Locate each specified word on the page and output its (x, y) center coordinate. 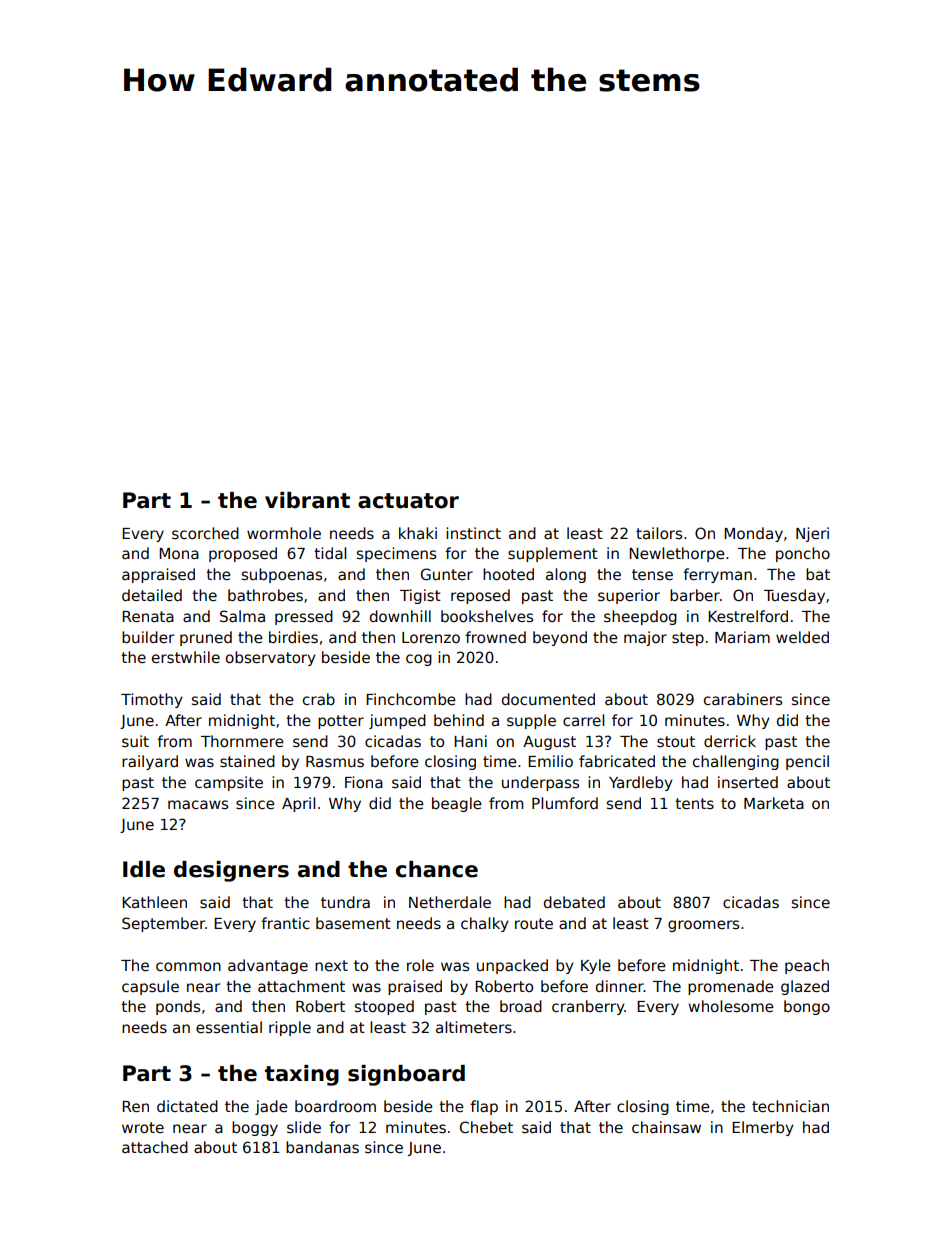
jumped (397, 721)
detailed (152, 595)
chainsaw (666, 1127)
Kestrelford (748, 616)
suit (135, 741)
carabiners (743, 699)
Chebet (486, 1127)
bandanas (322, 1147)
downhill (400, 616)
